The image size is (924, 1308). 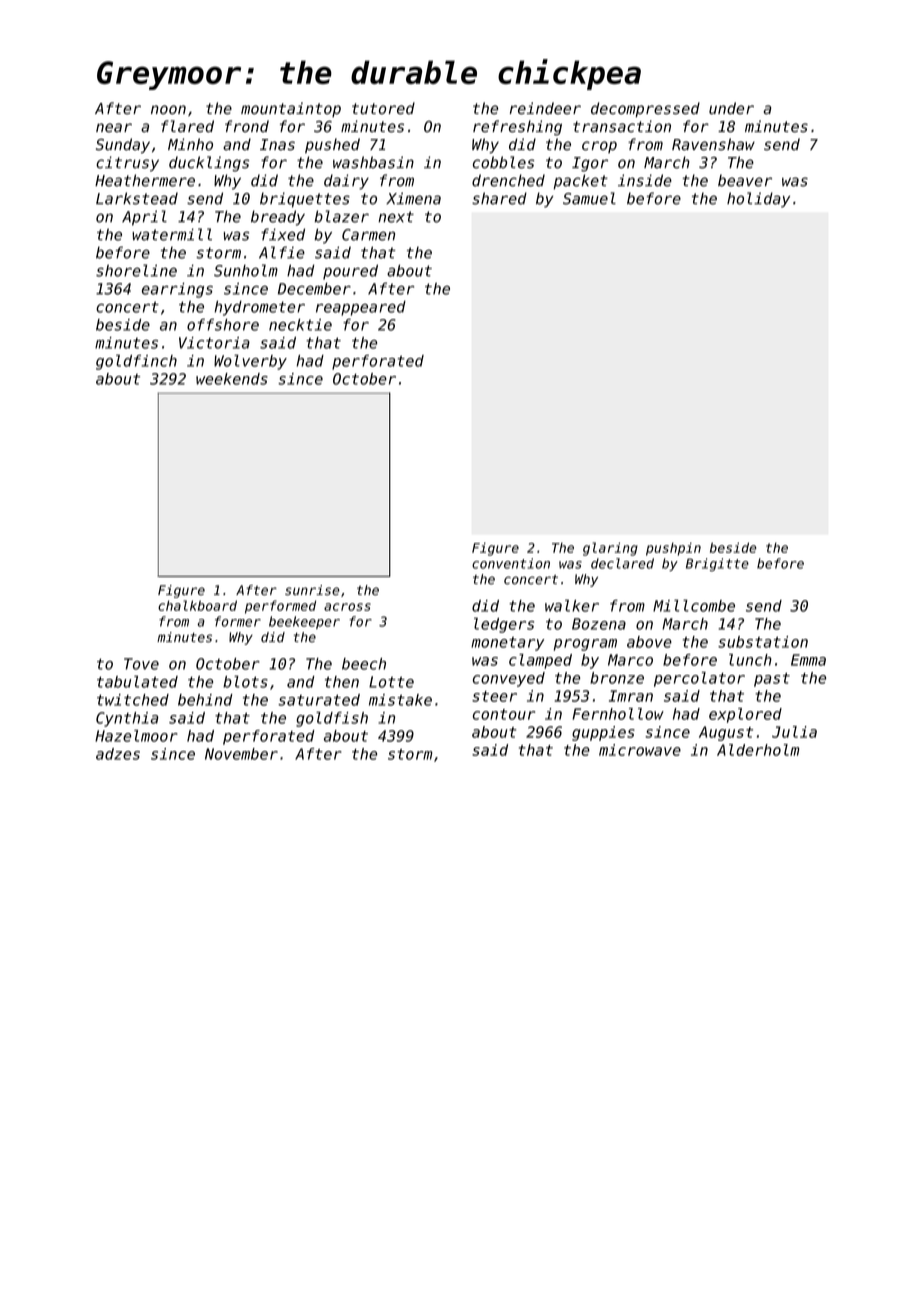 I want to click on reindeer, so click(x=545, y=108).
